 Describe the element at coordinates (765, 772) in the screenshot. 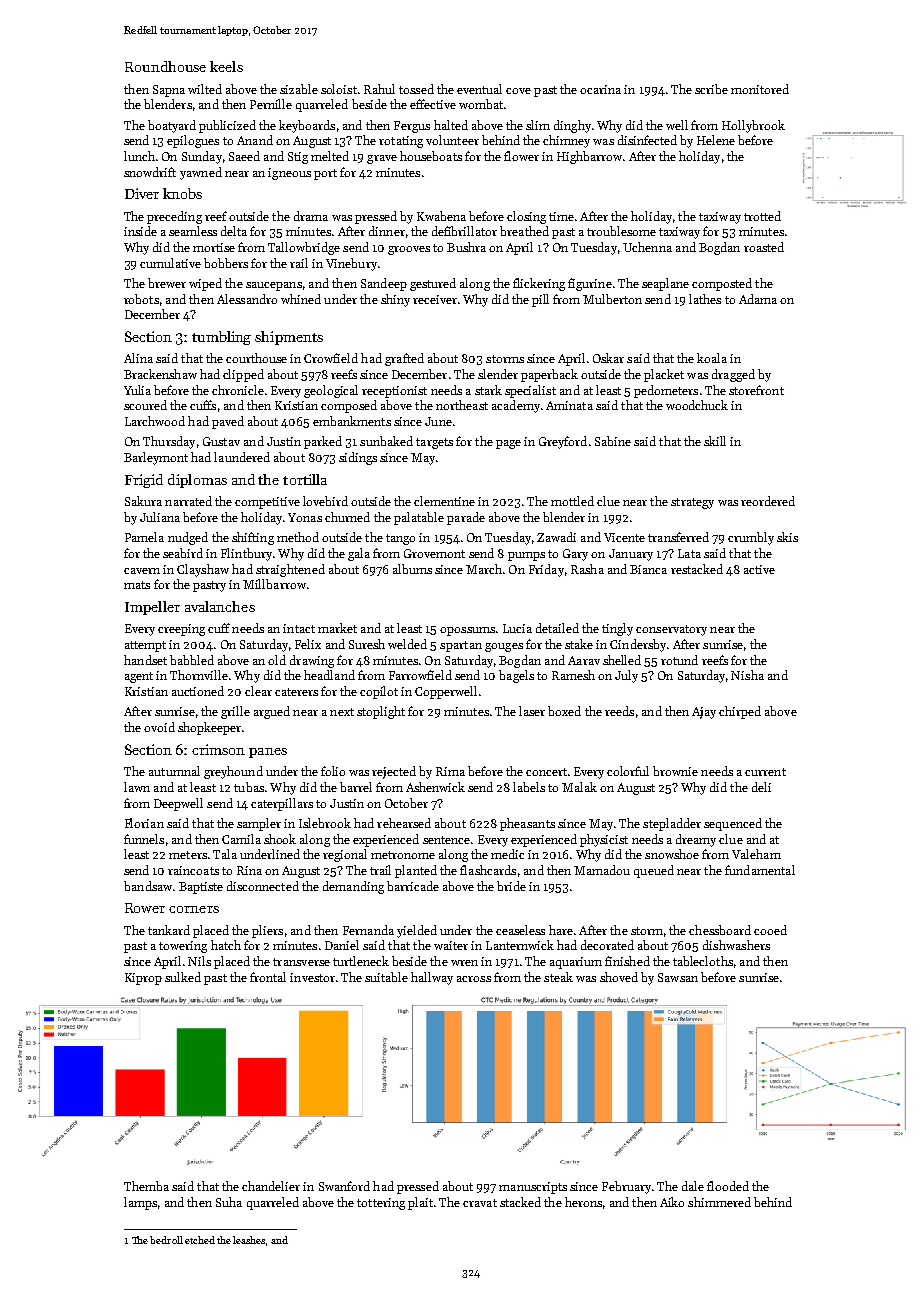

I see `current` at that location.
